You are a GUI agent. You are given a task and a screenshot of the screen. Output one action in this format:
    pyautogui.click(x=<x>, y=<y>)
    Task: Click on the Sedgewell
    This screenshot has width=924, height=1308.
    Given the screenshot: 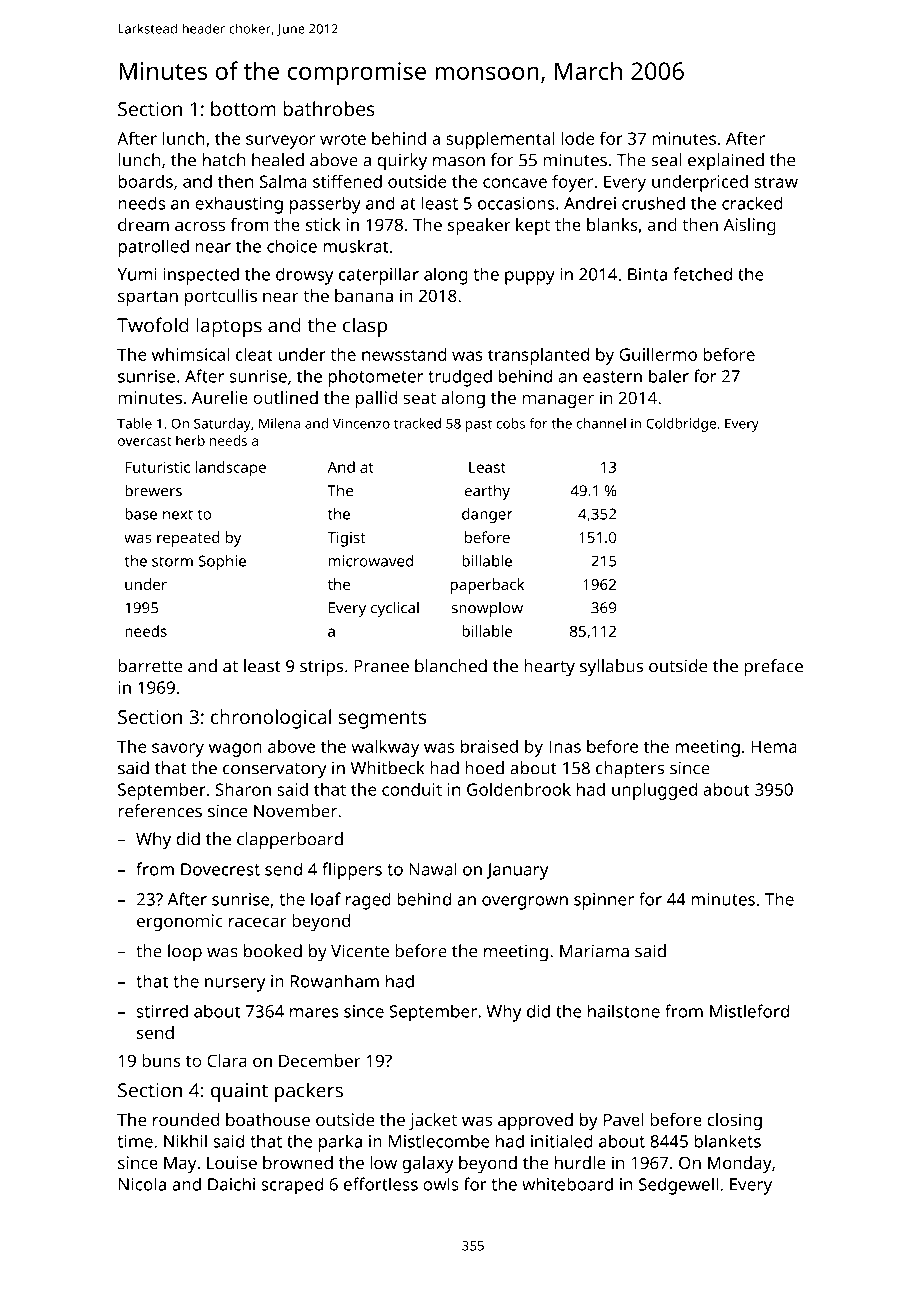 What is the action you would take?
    pyautogui.click(x=678, y=1186)
